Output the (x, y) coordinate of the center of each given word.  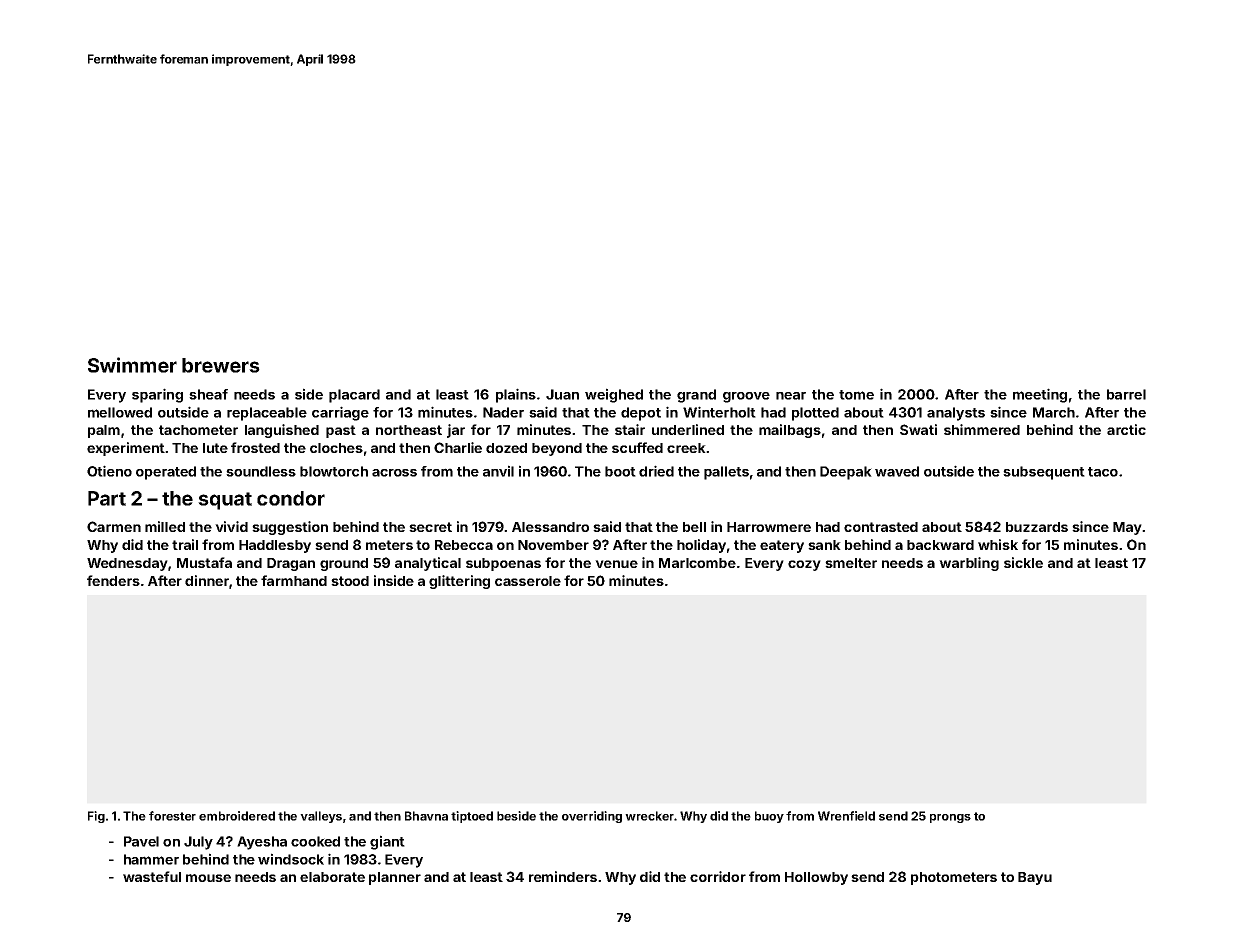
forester (172, 816)
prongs (950, 818)
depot (641, 414)
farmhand (294, 580)
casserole (528, 581)
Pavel (141, 841)
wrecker (649, 816)
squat (225, 501)
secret (430, 527)
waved (897, 471)
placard (354, 396)
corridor (718, 876)
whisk (998, 544)
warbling (969, 564)
